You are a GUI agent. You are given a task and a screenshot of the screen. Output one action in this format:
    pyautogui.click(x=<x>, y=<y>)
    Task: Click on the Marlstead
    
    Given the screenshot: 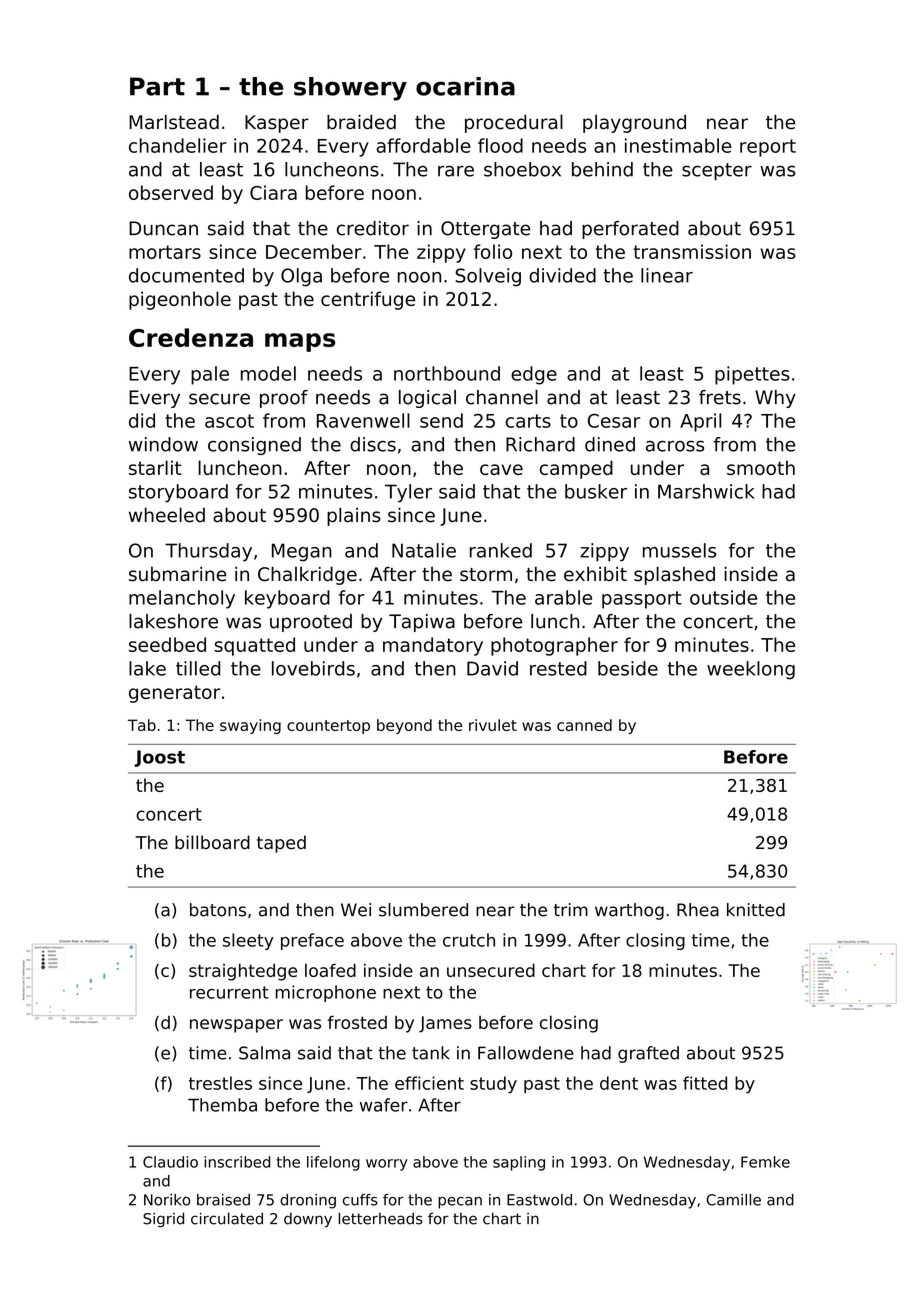 What is the action you would take?
    pyautogui.click(x=174, y=122)
